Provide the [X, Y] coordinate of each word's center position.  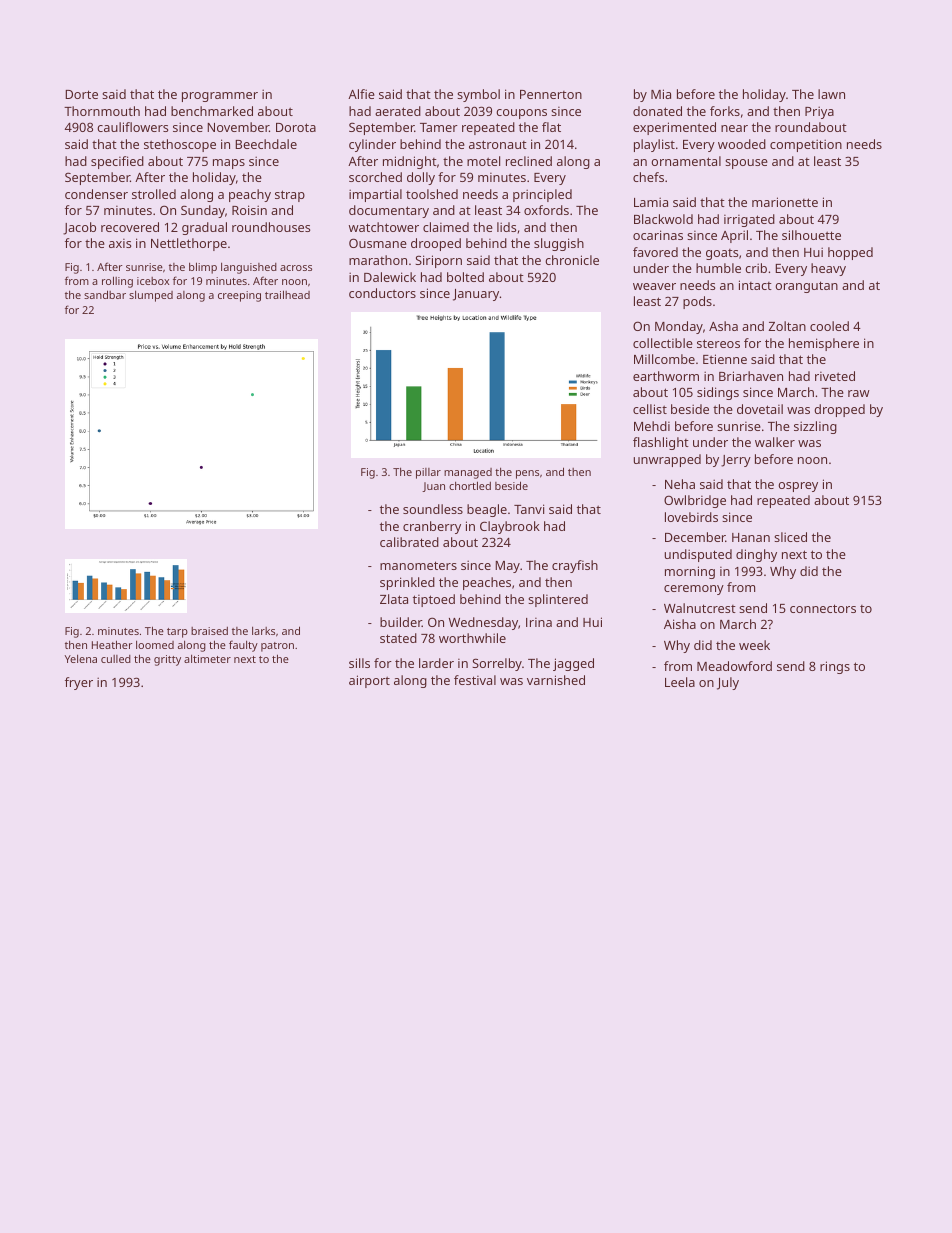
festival [475, 680]
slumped [151, 296]
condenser [96, 194]
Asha [723, 326]
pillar [428, 473]
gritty [167, 660]
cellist [650, 409]
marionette [785, 202]
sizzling [815, 427]
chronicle [572, 260]
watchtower [384, 227]
